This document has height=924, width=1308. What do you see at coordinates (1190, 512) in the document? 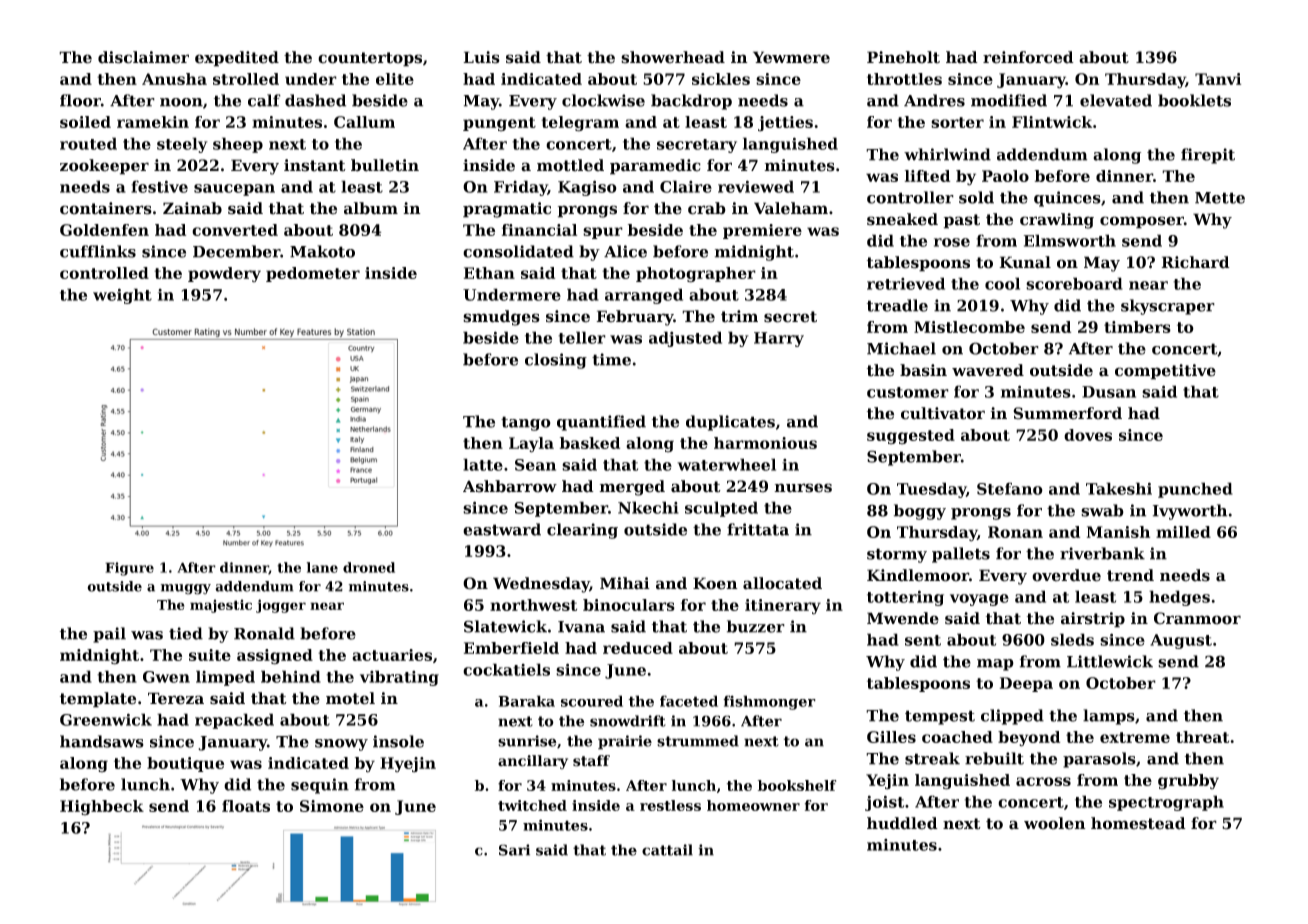
I see `Ivyworth` at bounding box center [1190, 512].
